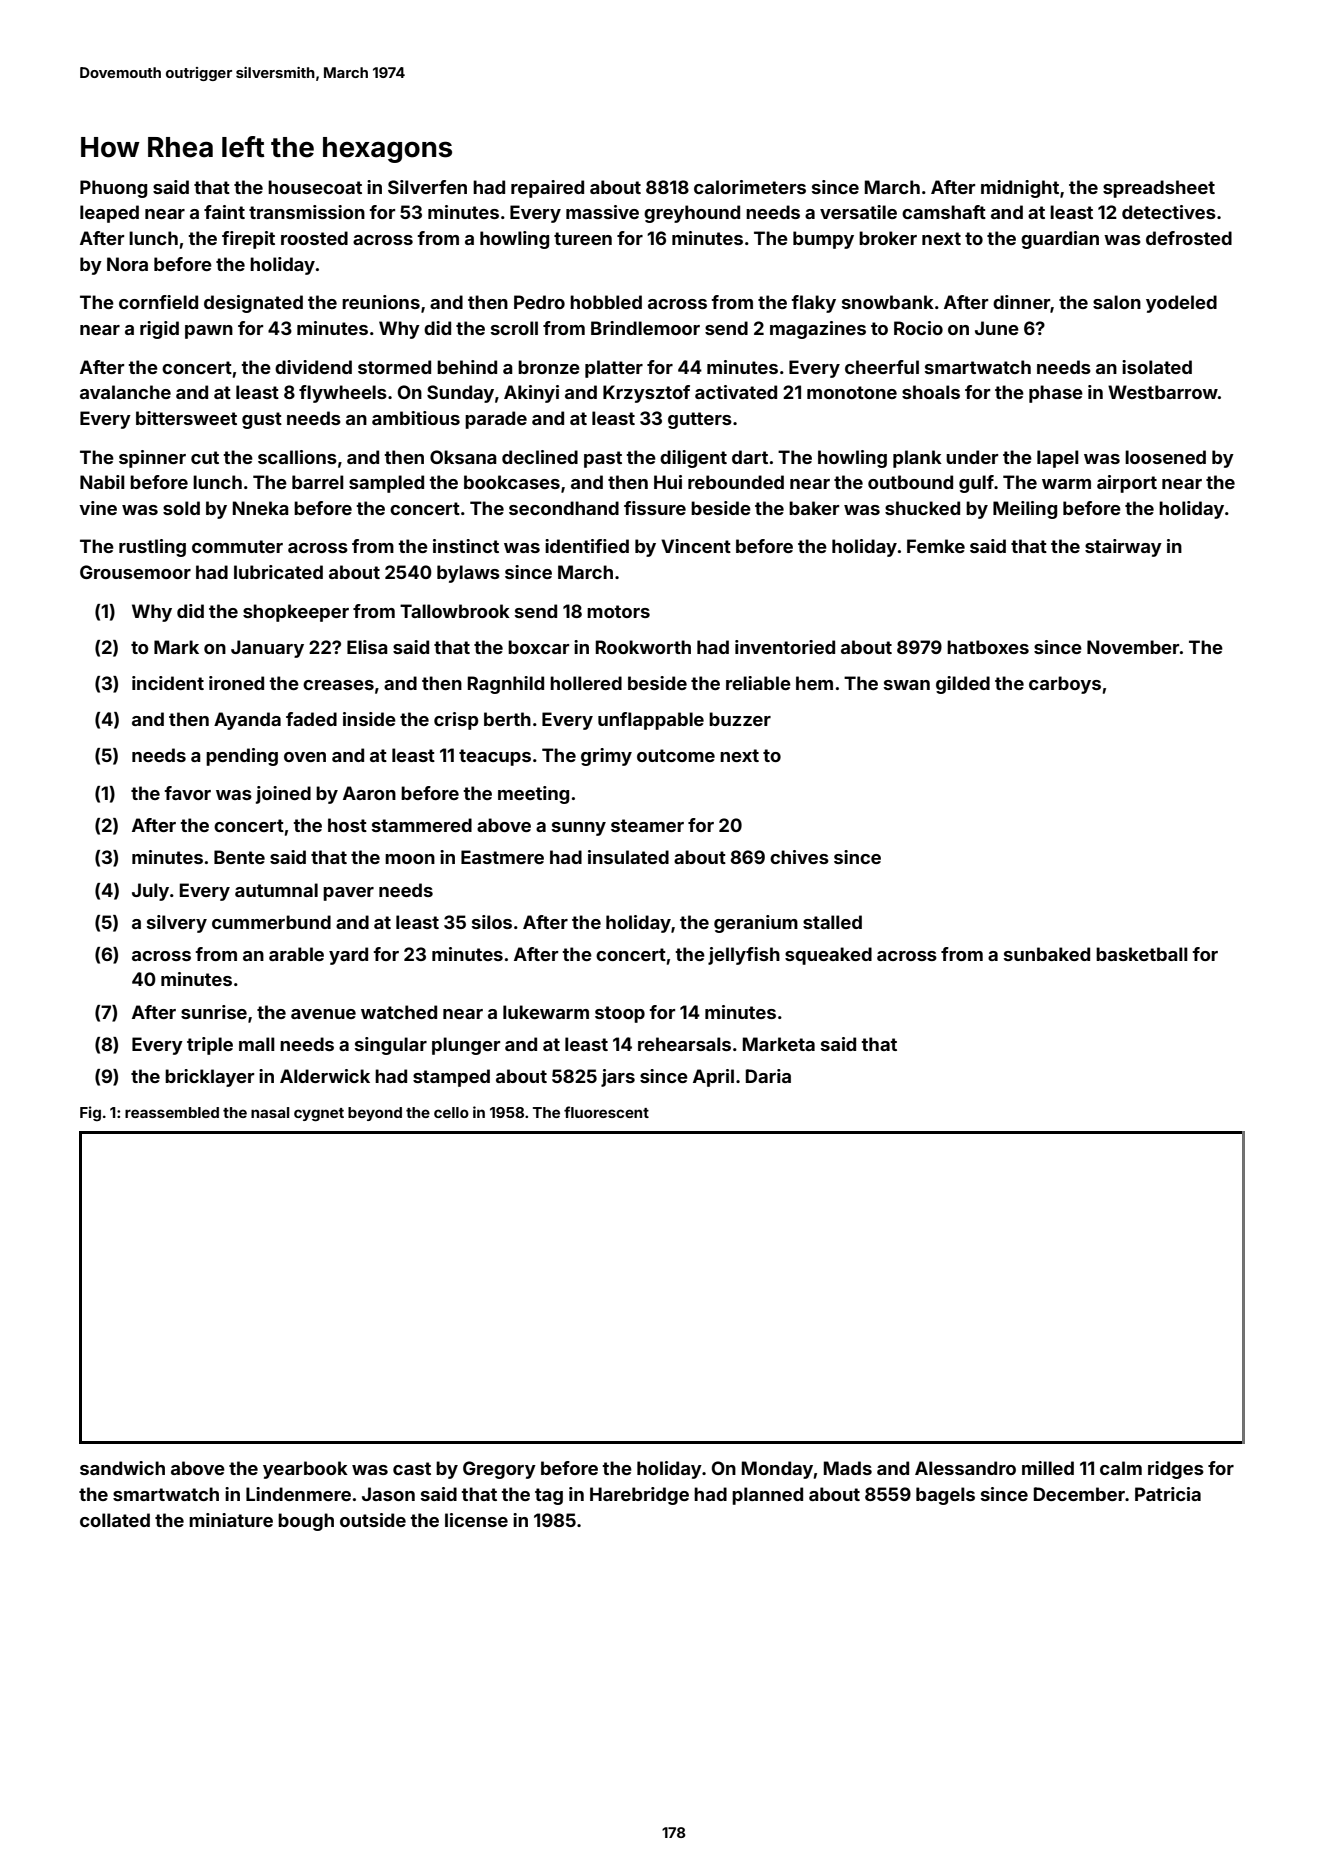  Describe the element at coordinates (645, 328) in the screenshot. I see `Brindlemoor` at that location.
